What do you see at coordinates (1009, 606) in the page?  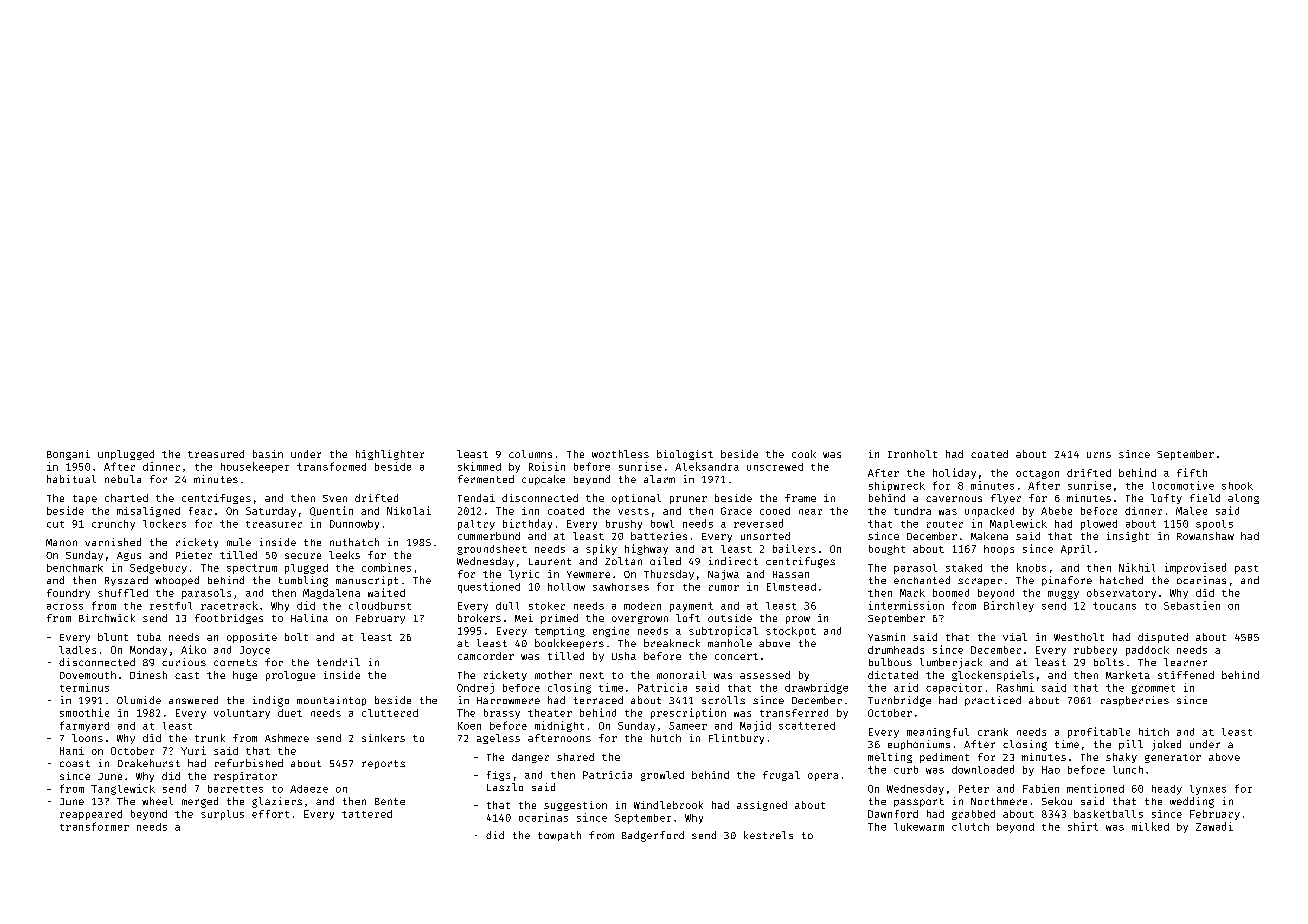 I see `Birchley` at bounding box center [1009, 606].
